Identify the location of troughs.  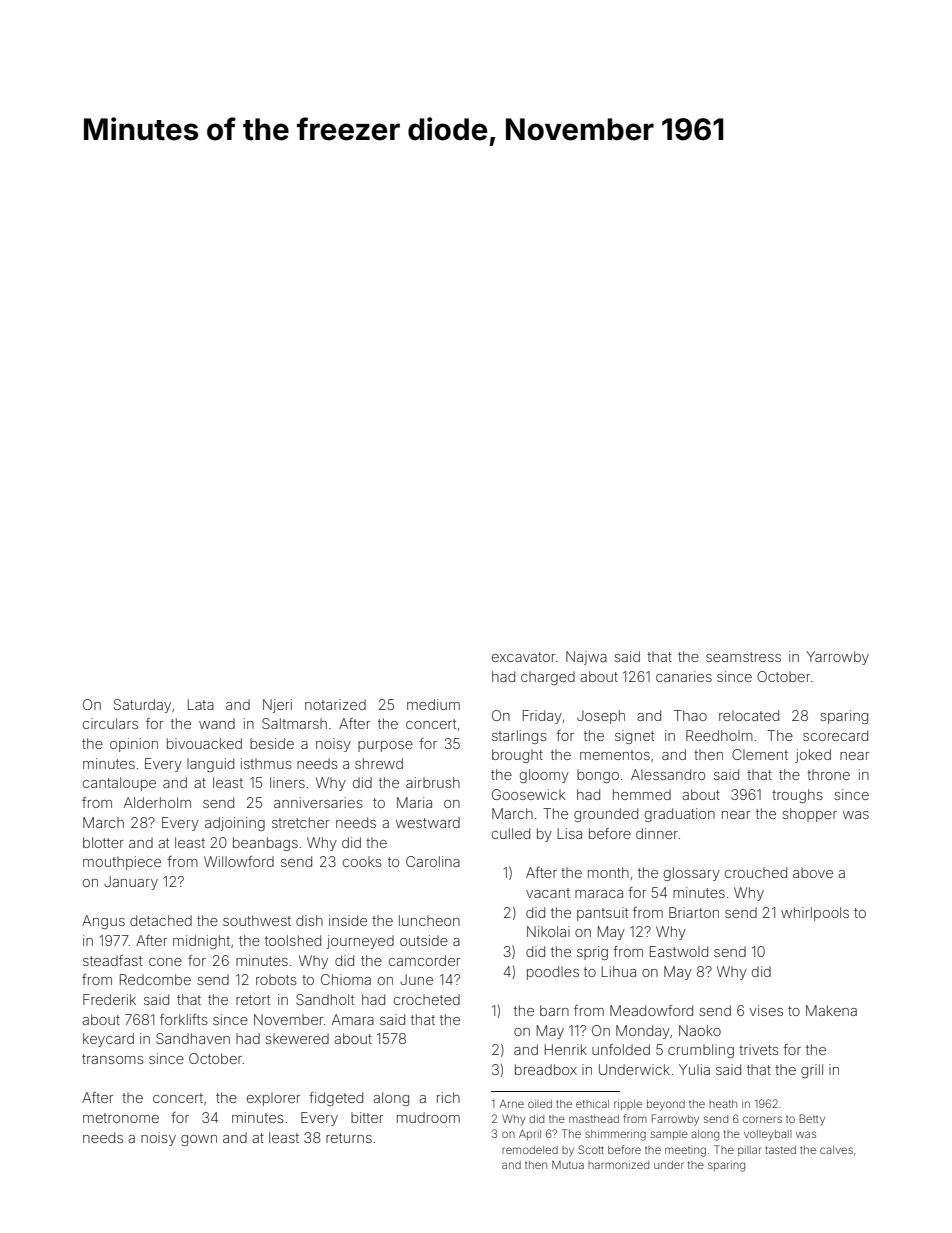
(797, 796).
